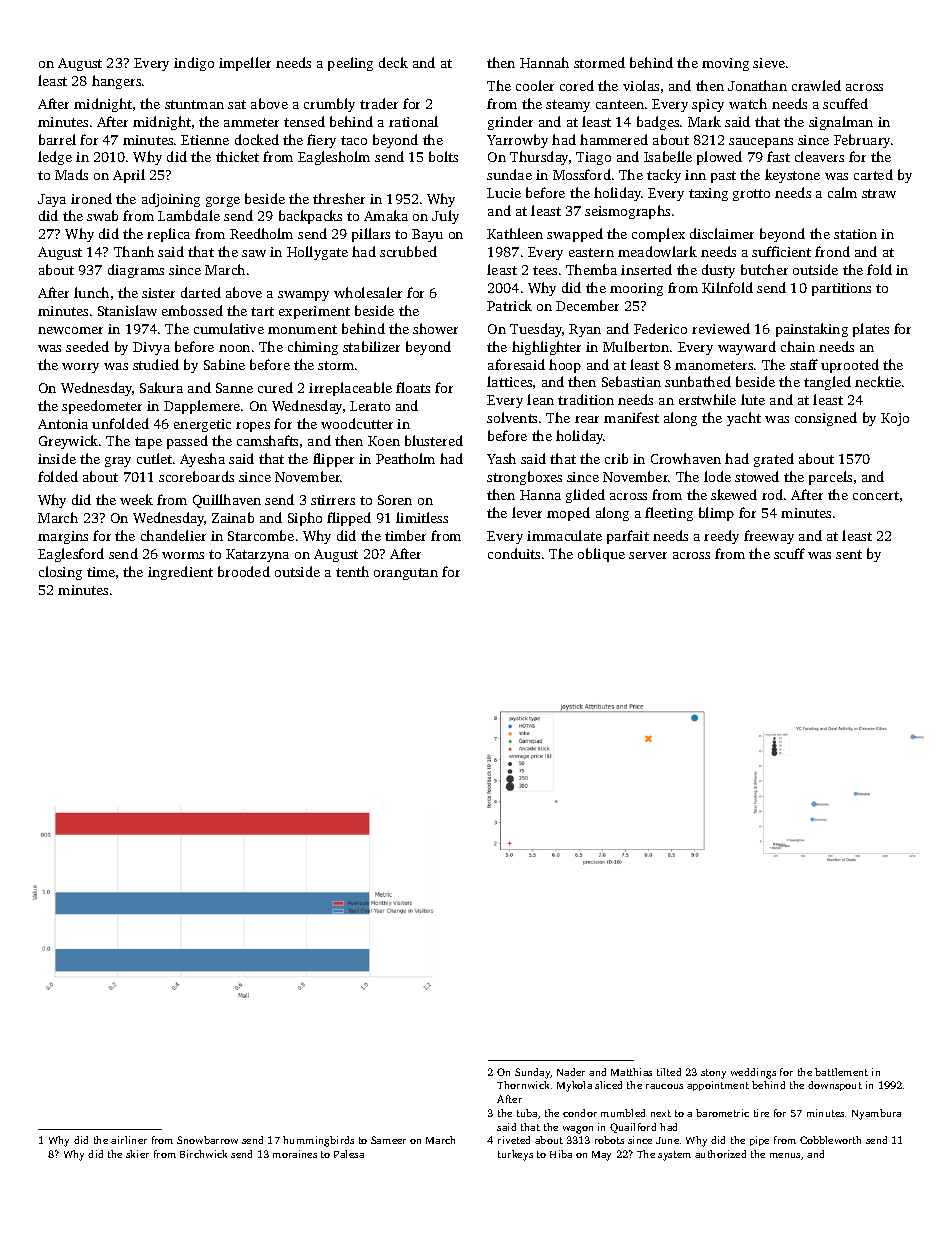 Image resolution: width=952 pixels, height=1233 pixels. Describe the element at coordinates (509, 381) in the page. I see `lattices` at that location.
